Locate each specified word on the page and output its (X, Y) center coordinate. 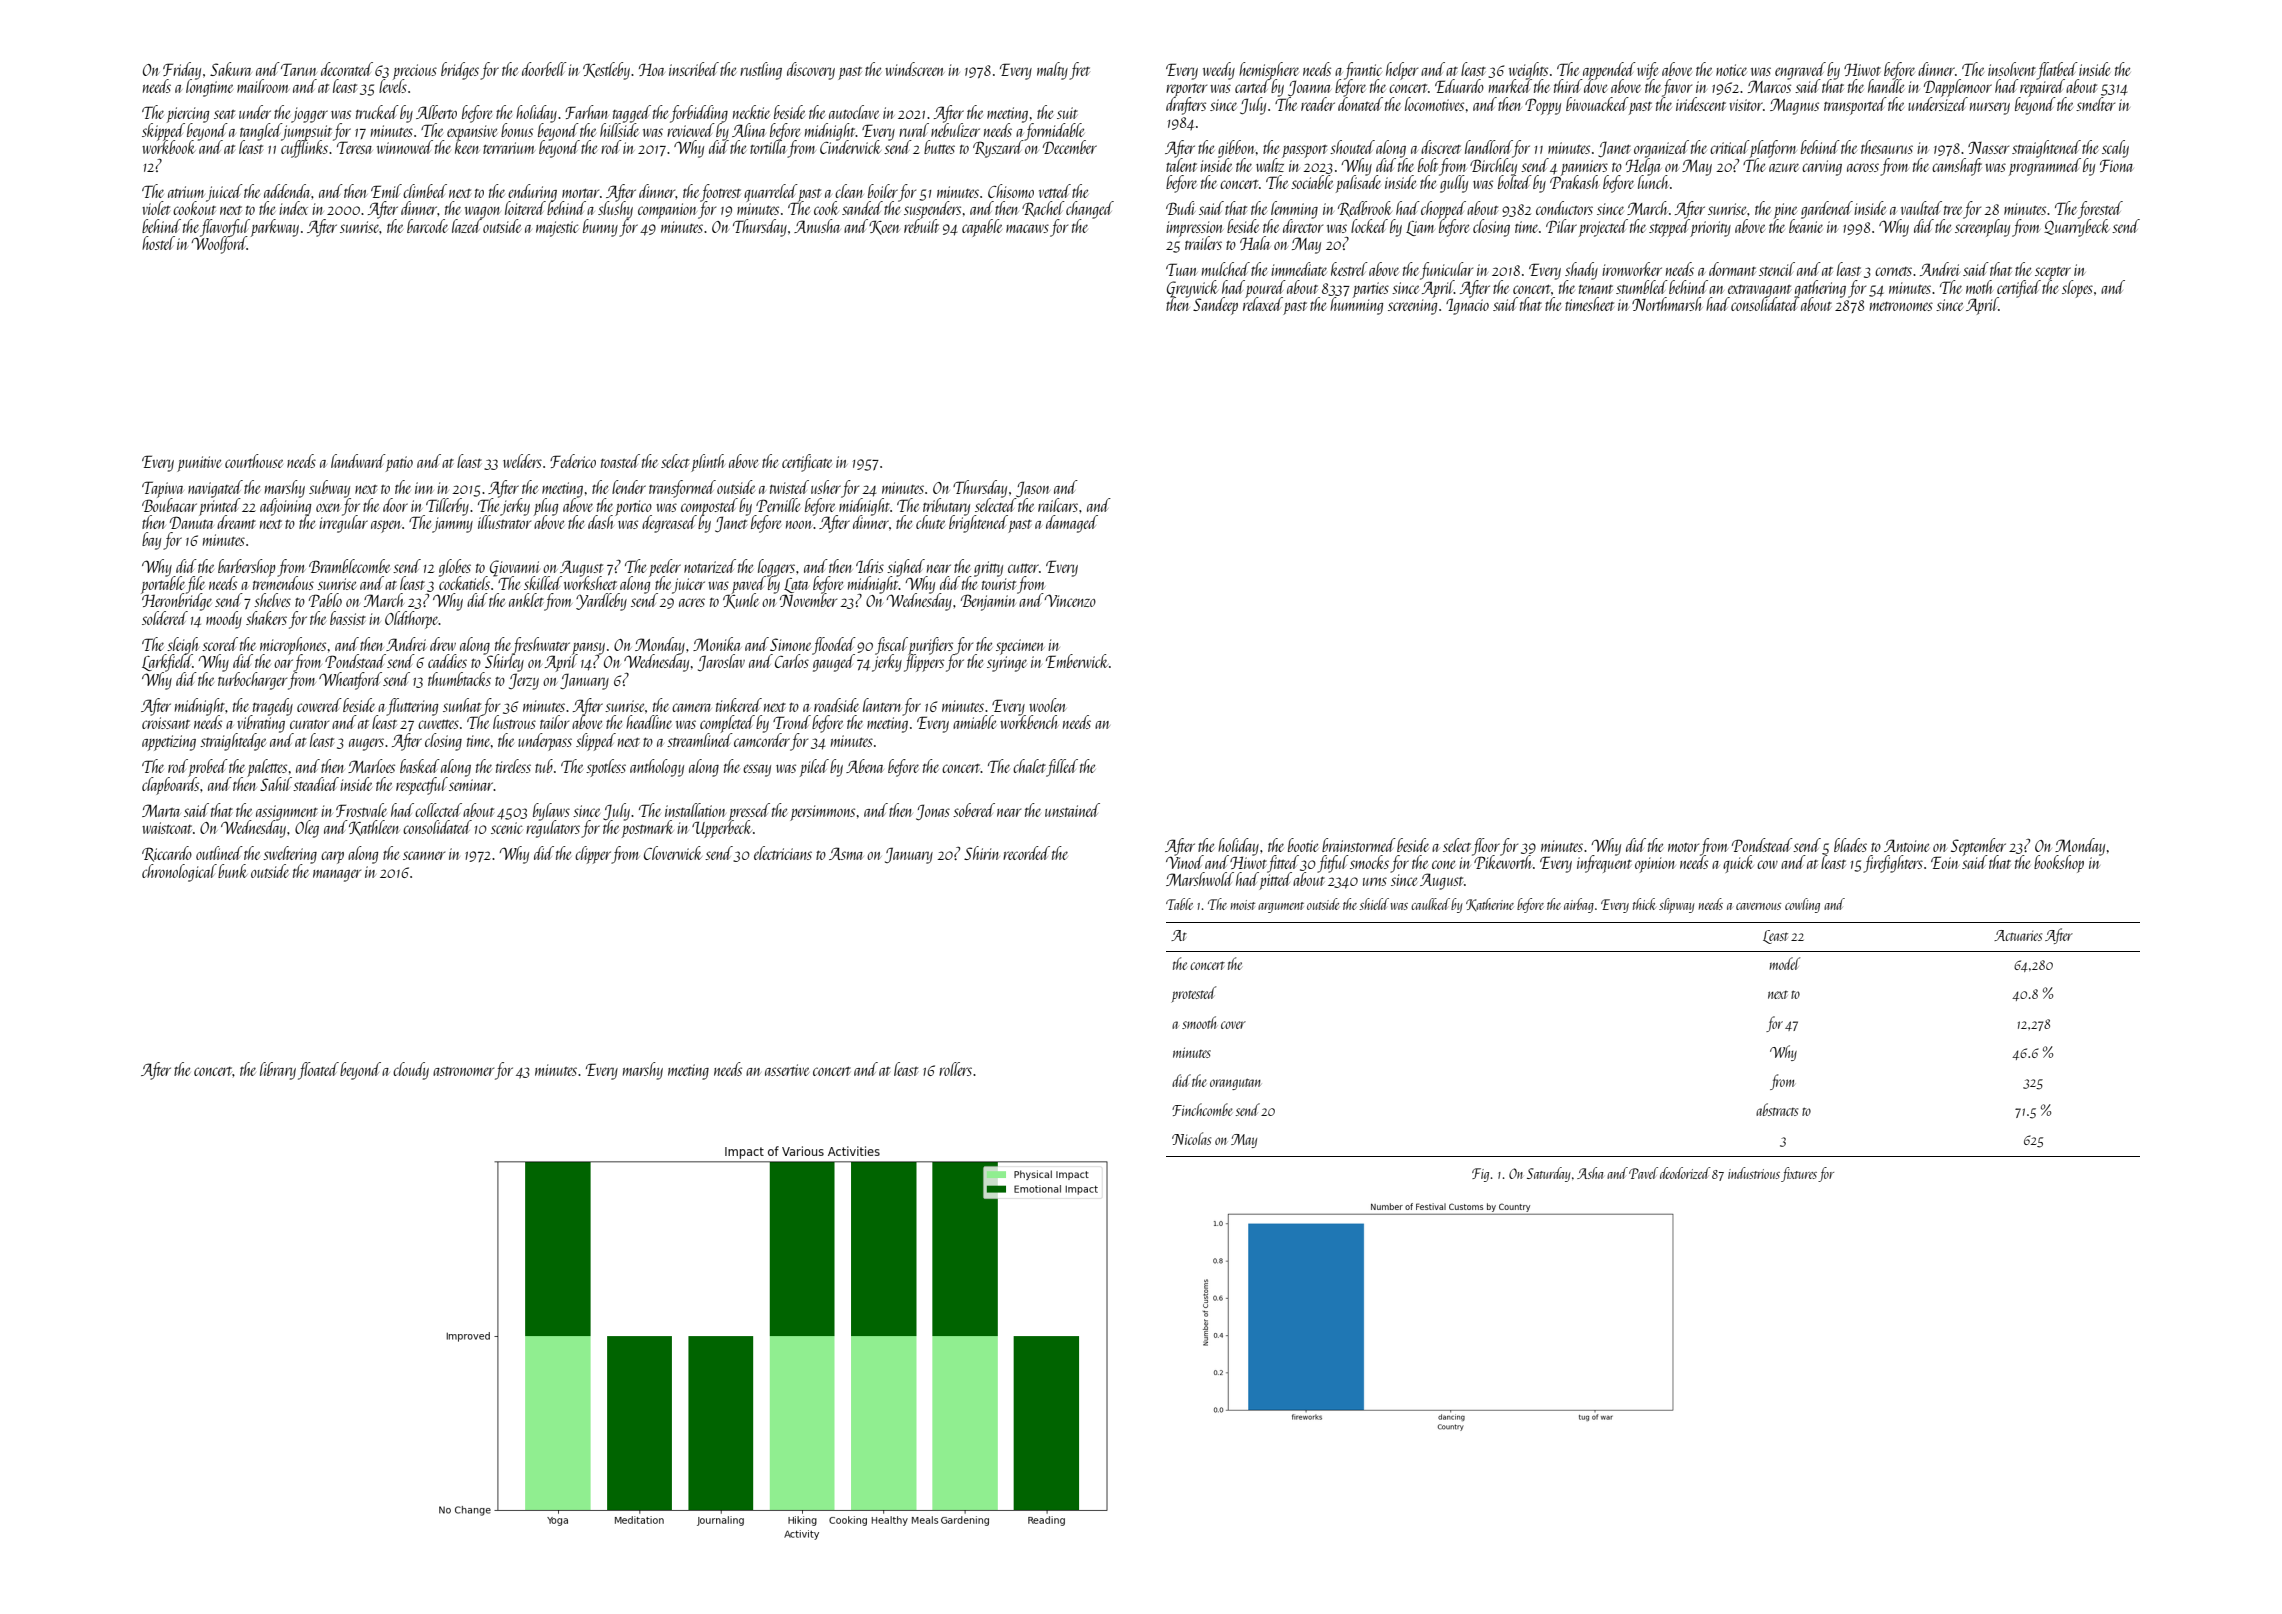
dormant (1732, 269)
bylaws (551, 811)
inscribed (694, 69)
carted (1251, 86)
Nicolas (1191, 1138)
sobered (974, 810)
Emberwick (1077, 661)
